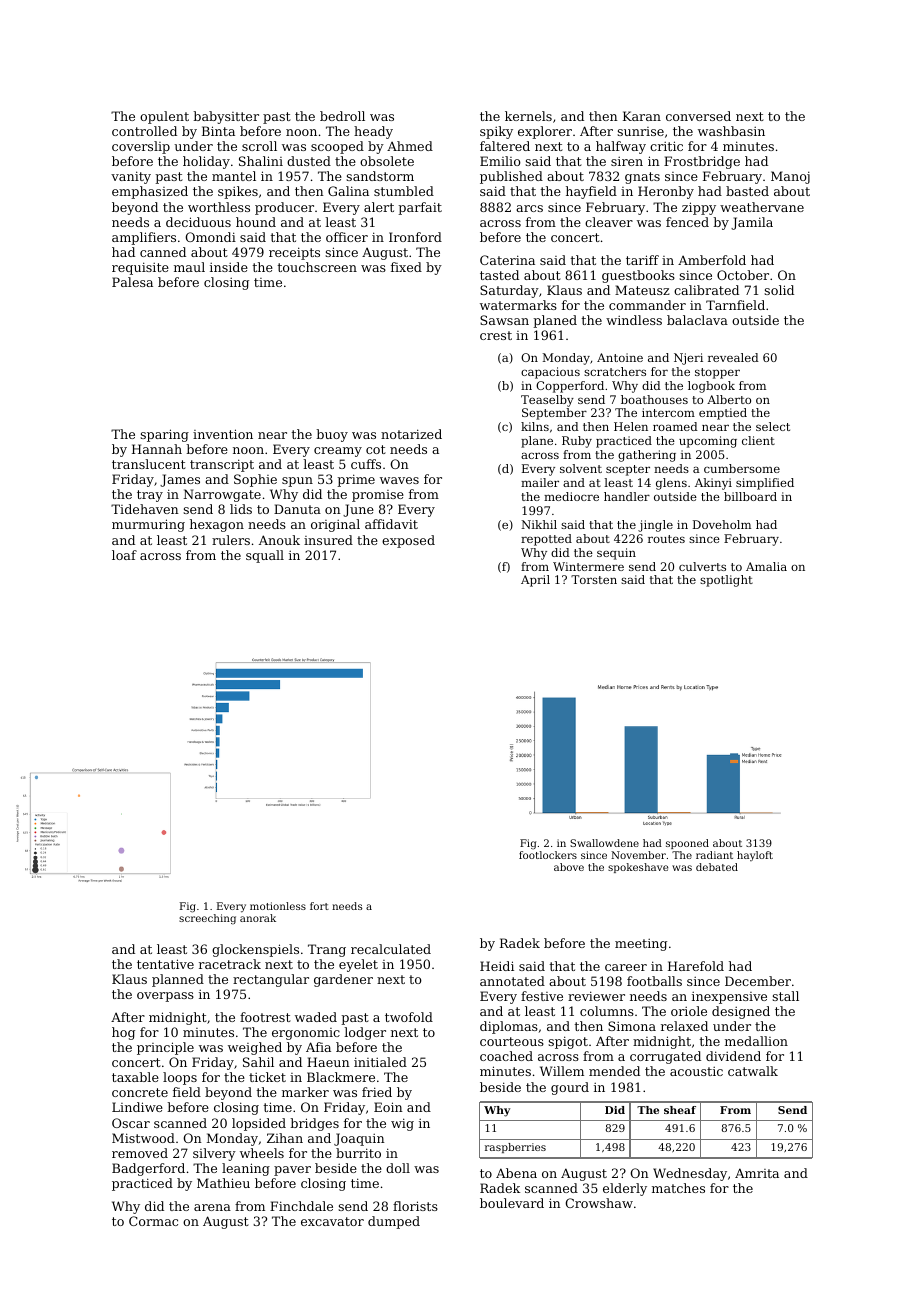 This page has width=924, height=1308. I want to click on boulevard, so click(512, 1203).
